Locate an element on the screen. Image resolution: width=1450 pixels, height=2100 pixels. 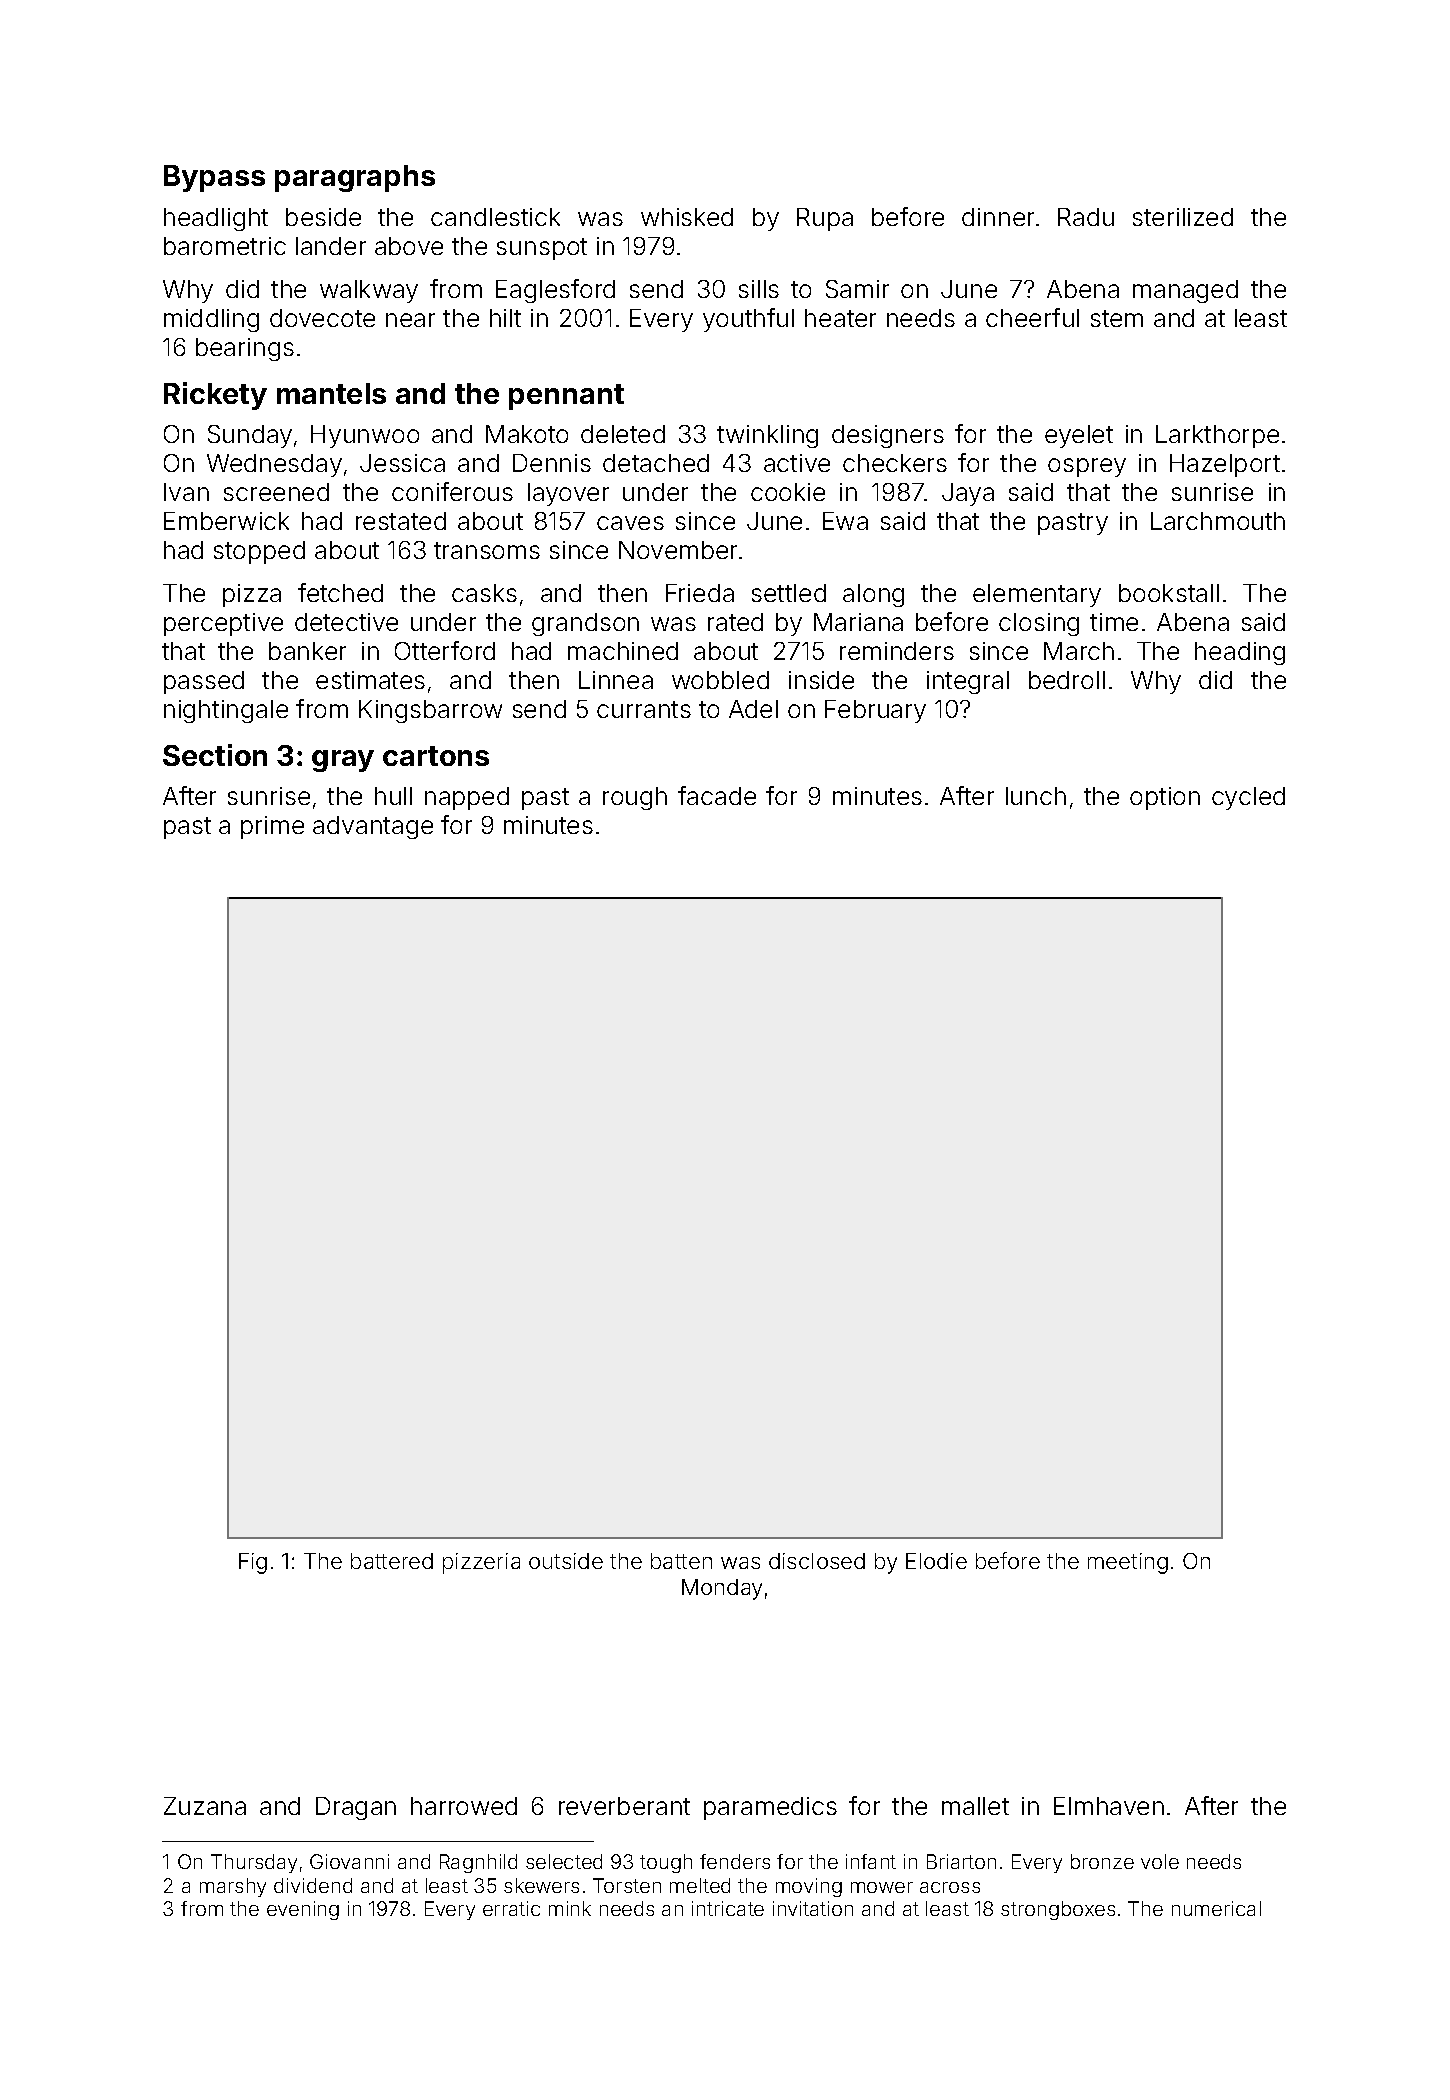
Fig is located at coordinates (253, 1563).
